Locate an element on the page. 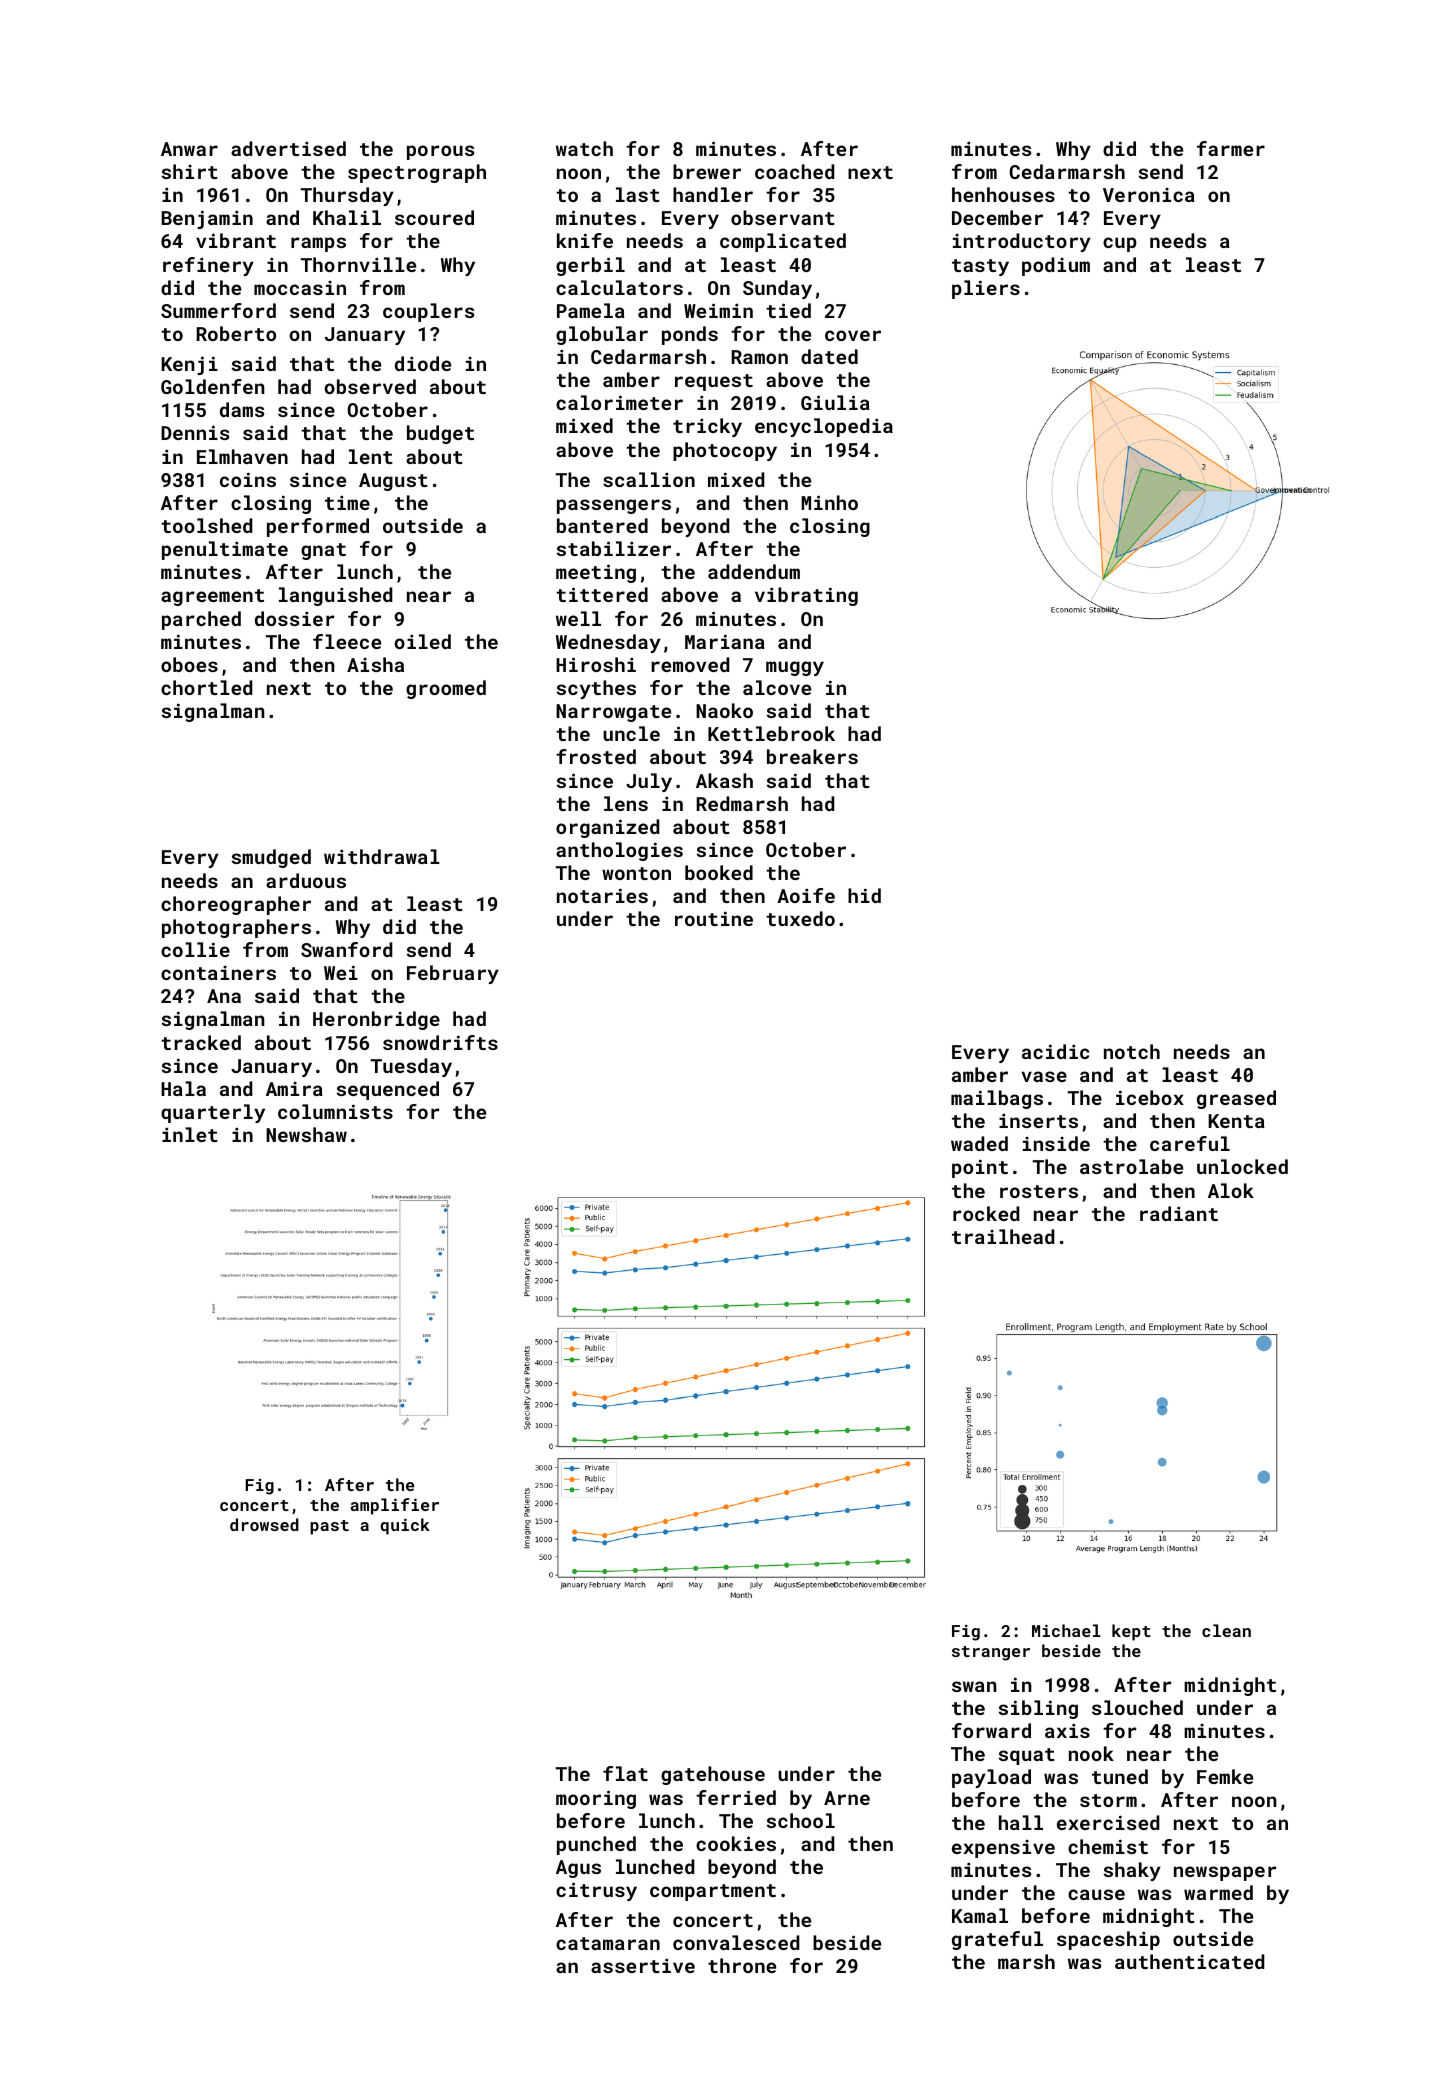  sequenced is located at coordinates (388, 1090).
